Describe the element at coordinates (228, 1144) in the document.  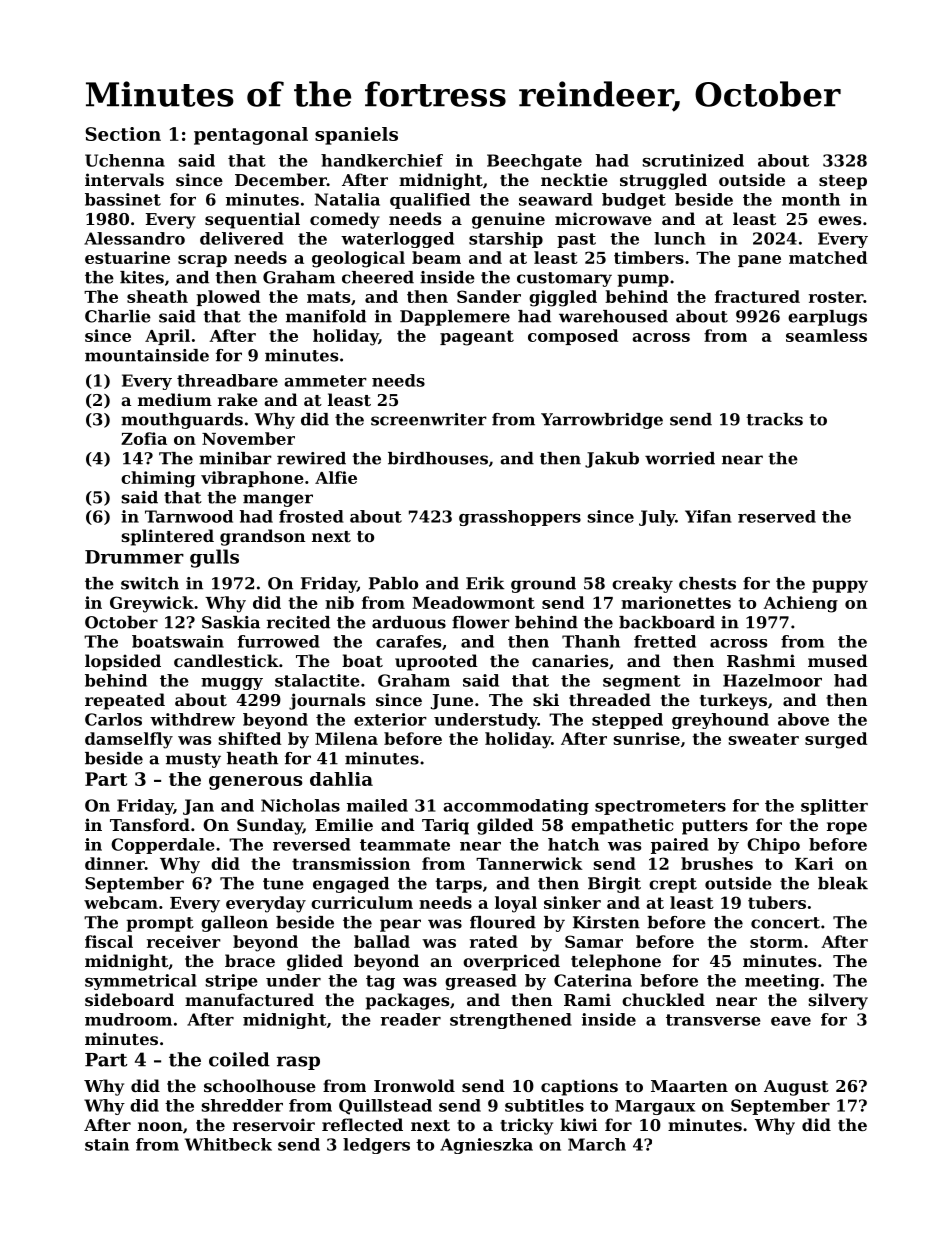
I see `Whitbeck` at that location.
